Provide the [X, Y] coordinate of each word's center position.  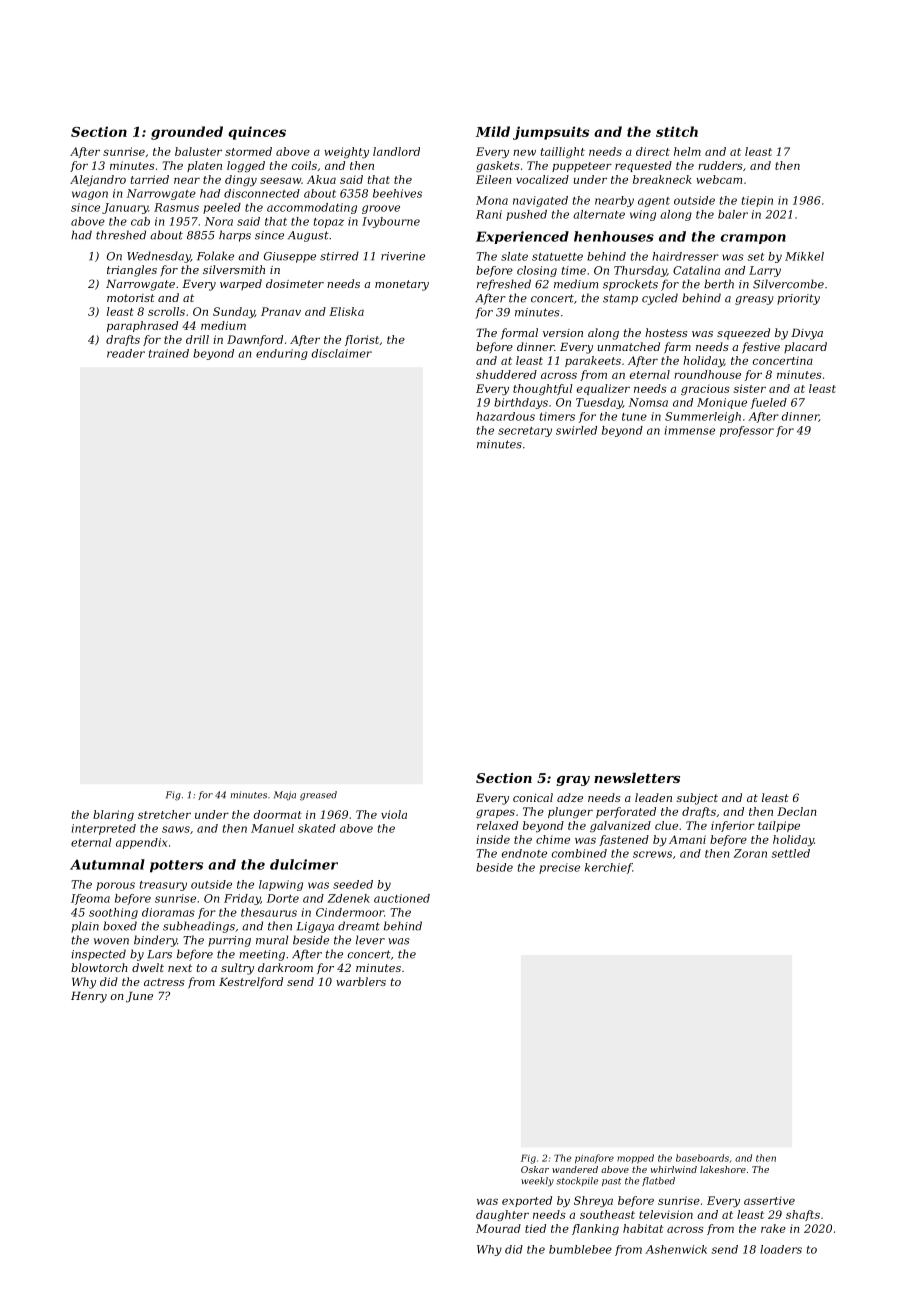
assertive [769, 1200]
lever [370, 940]
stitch [677, 131]
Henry [89, 997]
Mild [493, 131]
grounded [187, 133]
